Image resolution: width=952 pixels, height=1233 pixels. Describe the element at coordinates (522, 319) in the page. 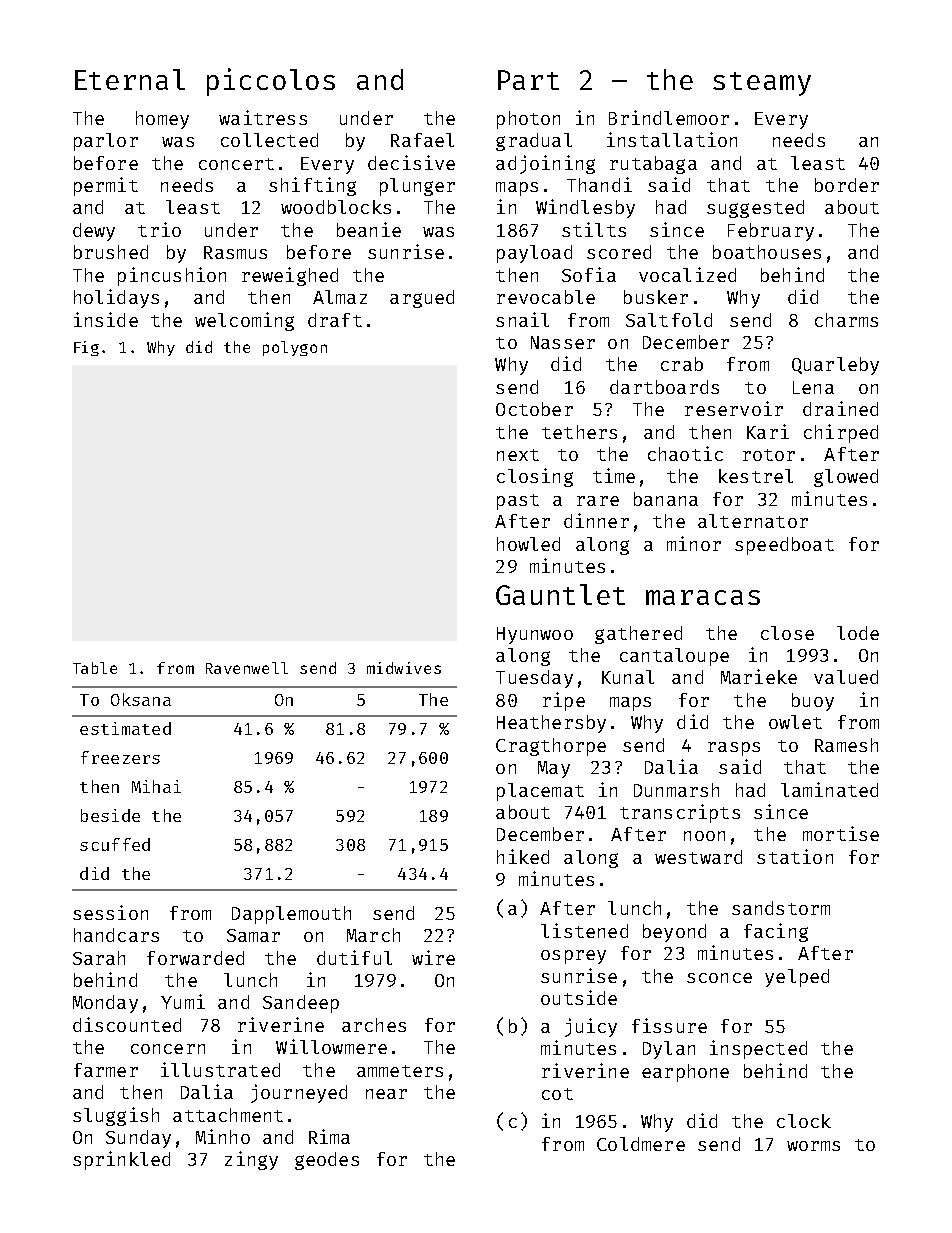

I see `snail` at that location.
